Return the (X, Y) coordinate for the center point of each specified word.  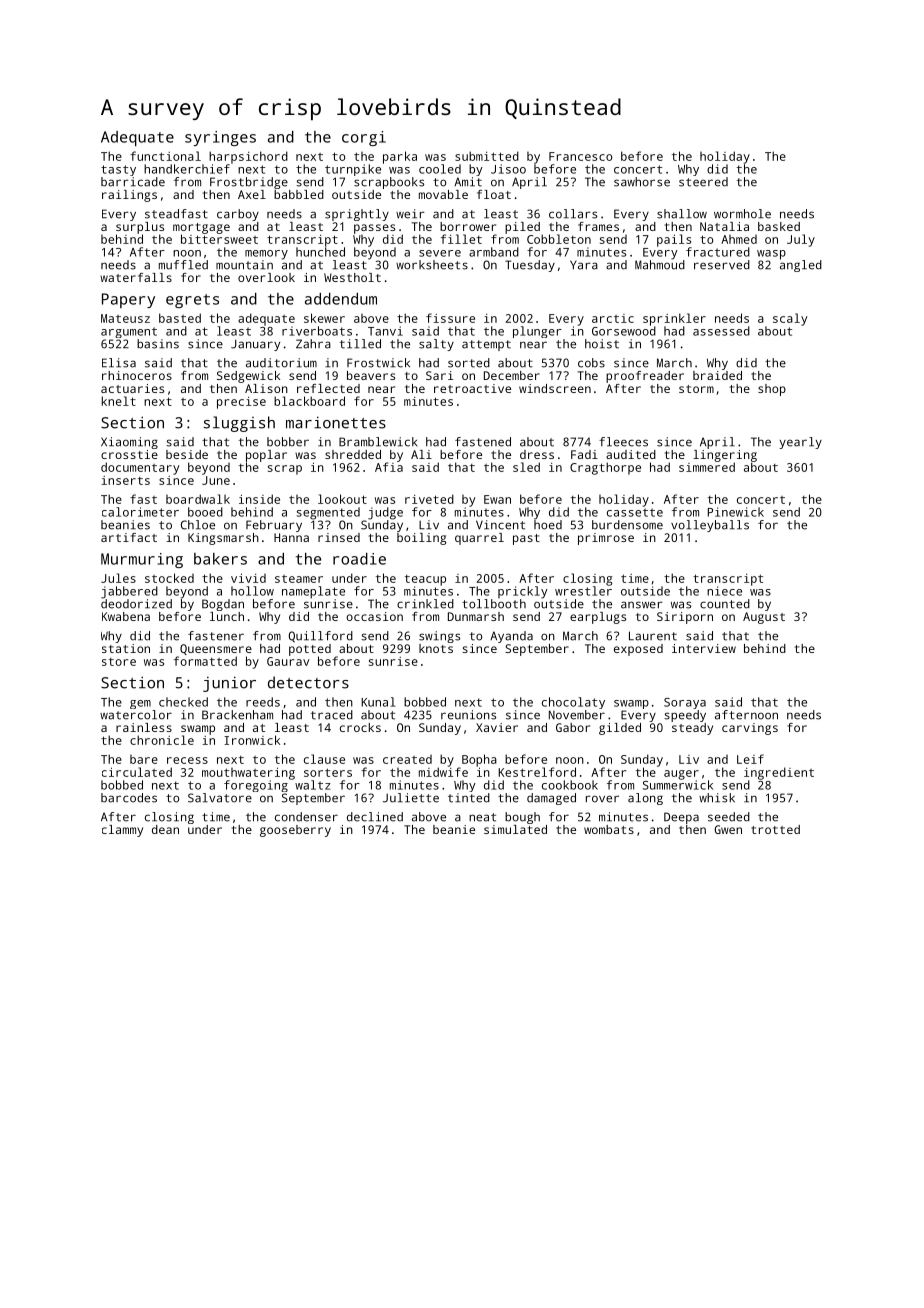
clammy (122, 831)
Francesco (580, 156)
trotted (775, 829)
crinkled (425, 604)
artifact (129, 537)
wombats (609, 829)
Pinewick (736, 512)
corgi (364, 138)
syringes (220, 138)
